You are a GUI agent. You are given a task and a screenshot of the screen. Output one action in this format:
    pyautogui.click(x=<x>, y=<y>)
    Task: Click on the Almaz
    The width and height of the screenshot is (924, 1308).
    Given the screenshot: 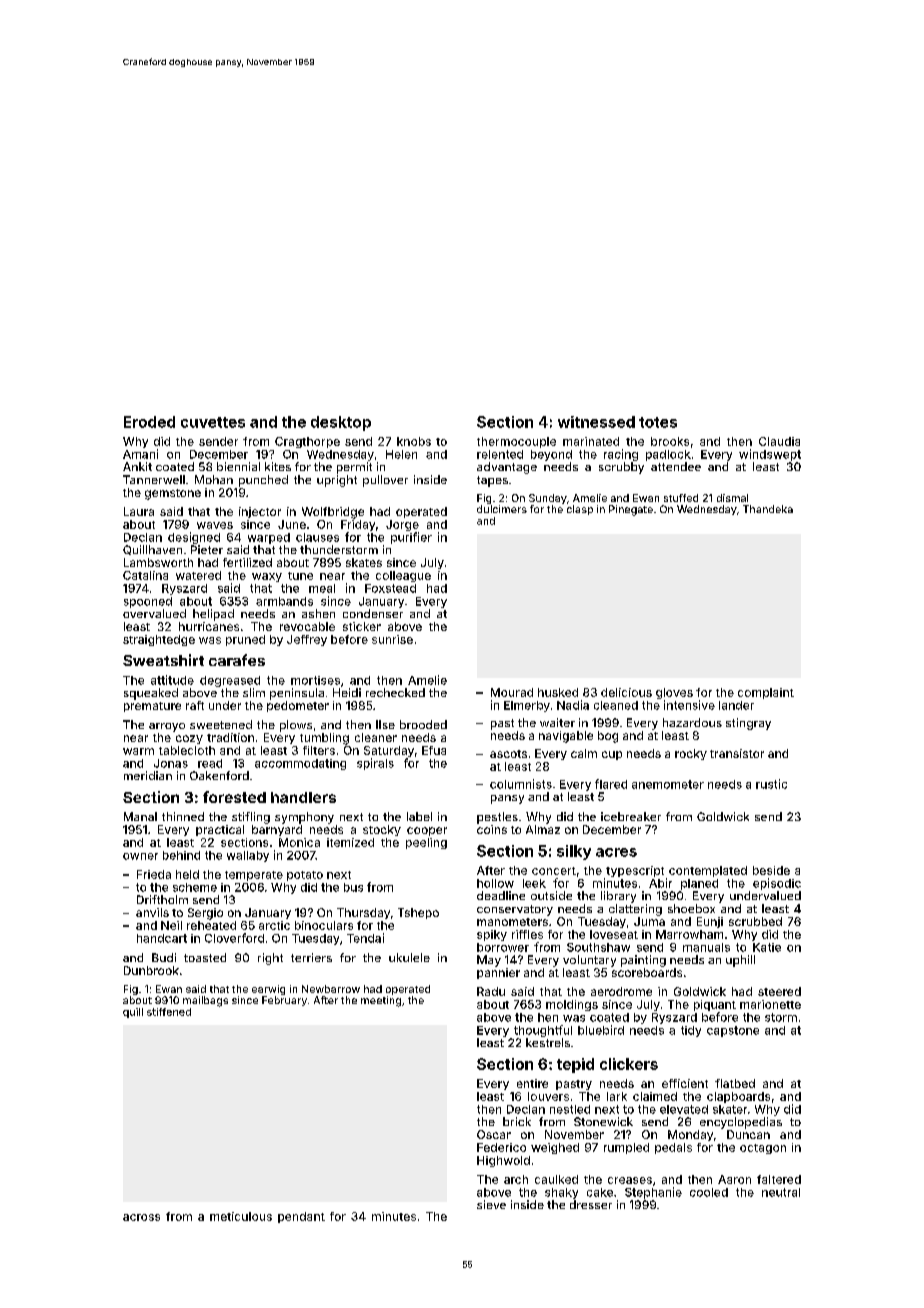 What is the action you would take?
    pyautogui.click(x=543, y=829)
